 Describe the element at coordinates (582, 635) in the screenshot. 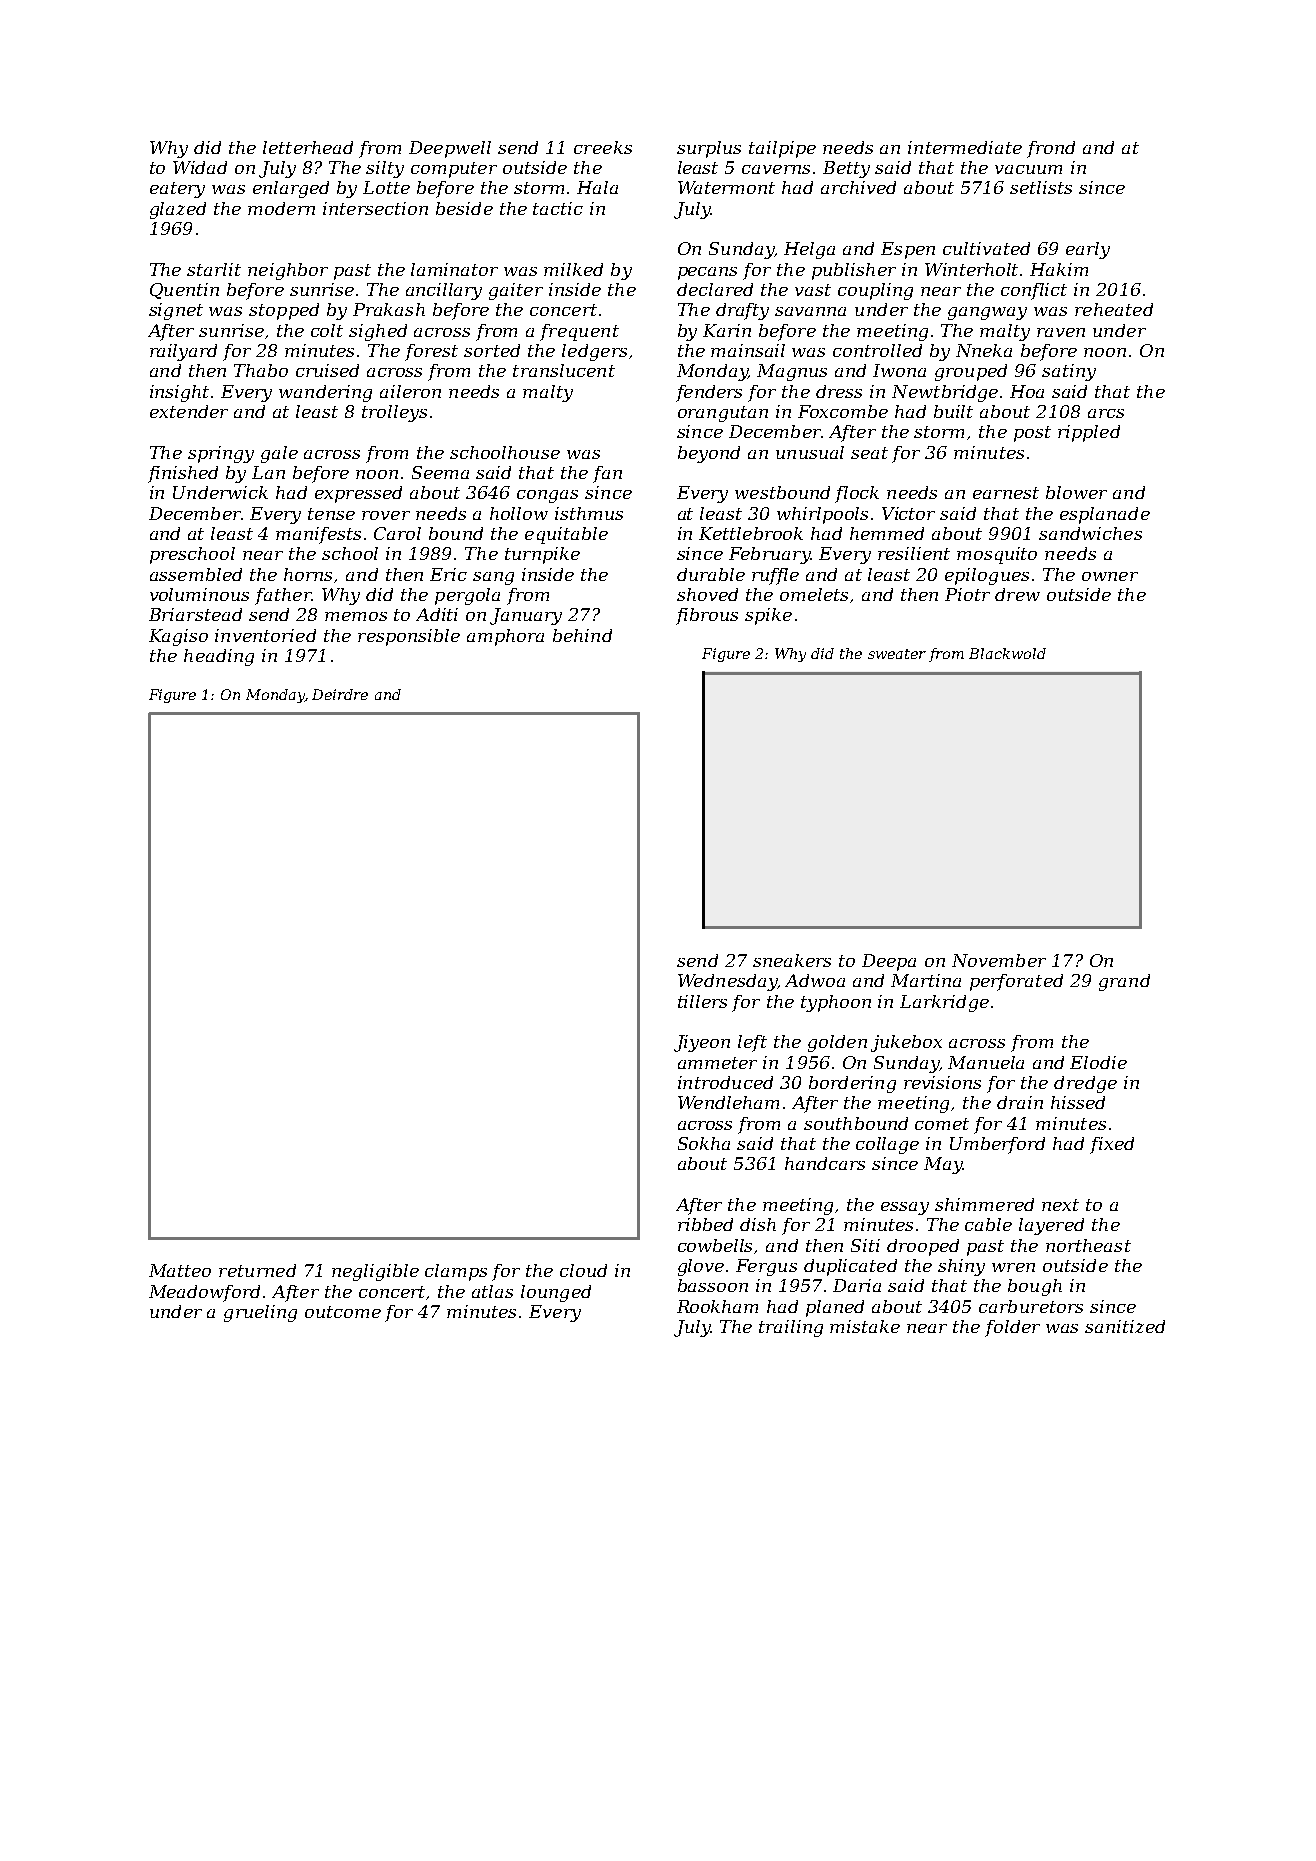

I see `behind` at that location.
